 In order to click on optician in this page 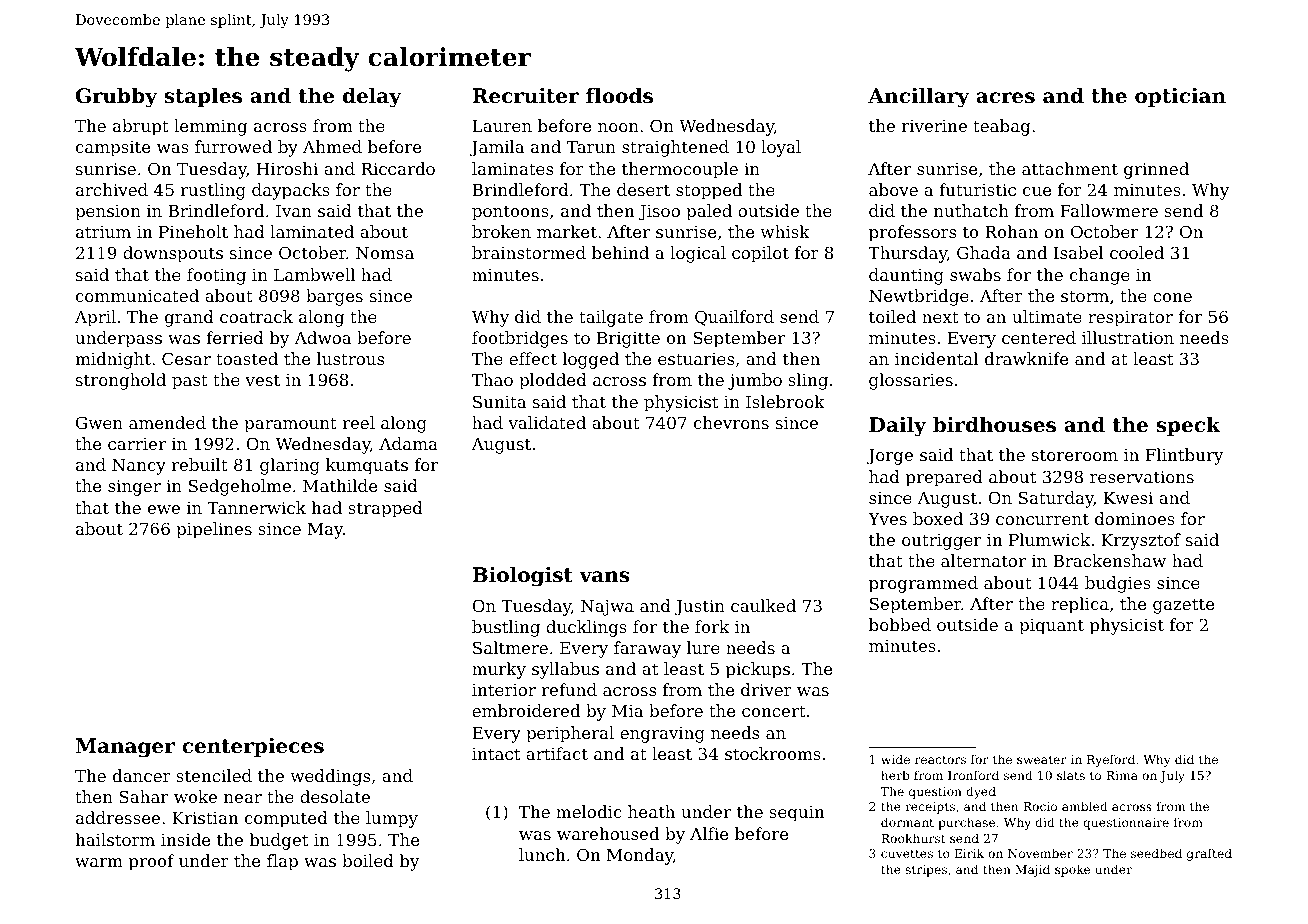, I will do `click(1180, 97)`.
